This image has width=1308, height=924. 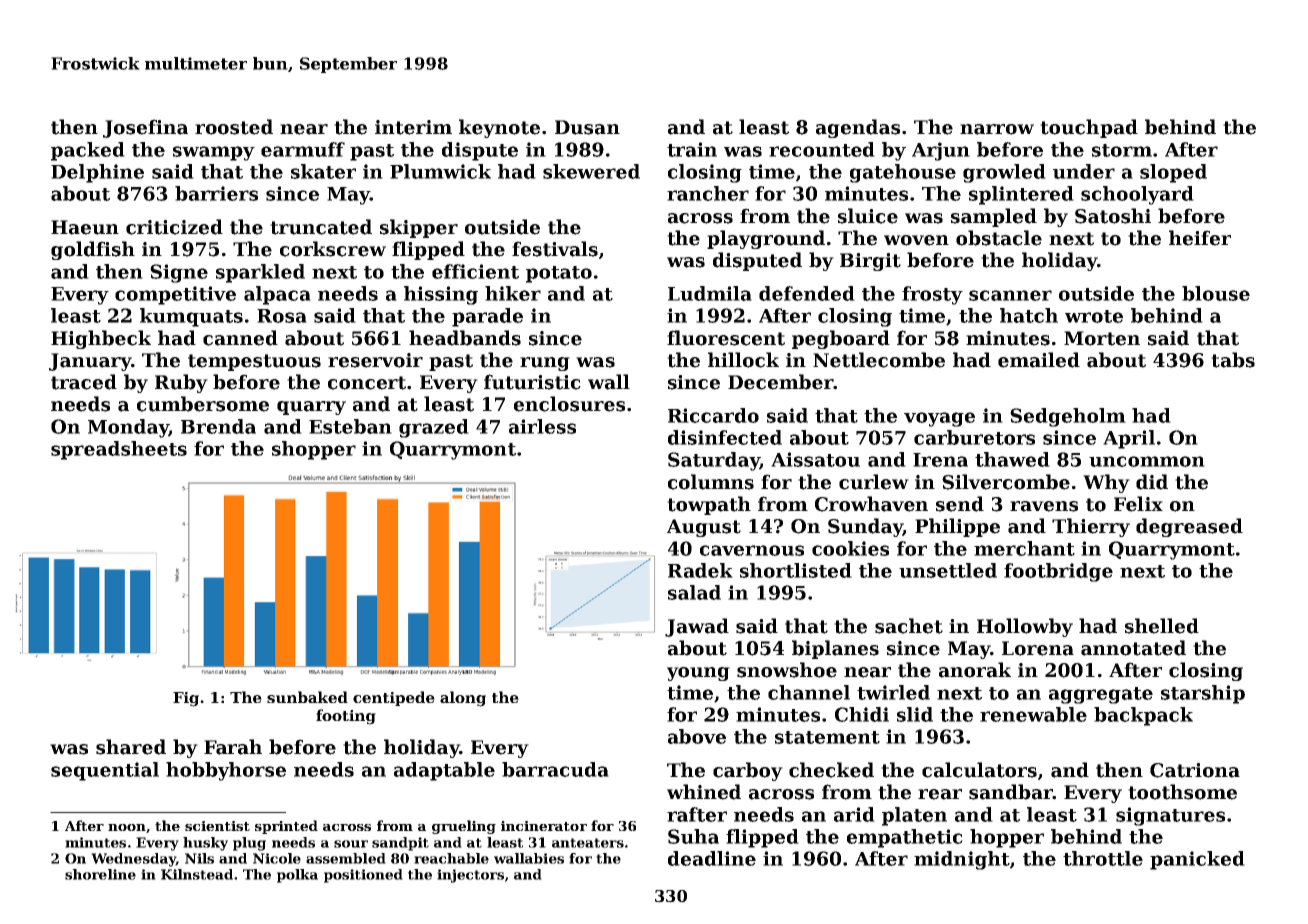 What do you see at coordinates (119, 450) in the image?
I see `spreadsheets` at bounding box center [119, 450].
